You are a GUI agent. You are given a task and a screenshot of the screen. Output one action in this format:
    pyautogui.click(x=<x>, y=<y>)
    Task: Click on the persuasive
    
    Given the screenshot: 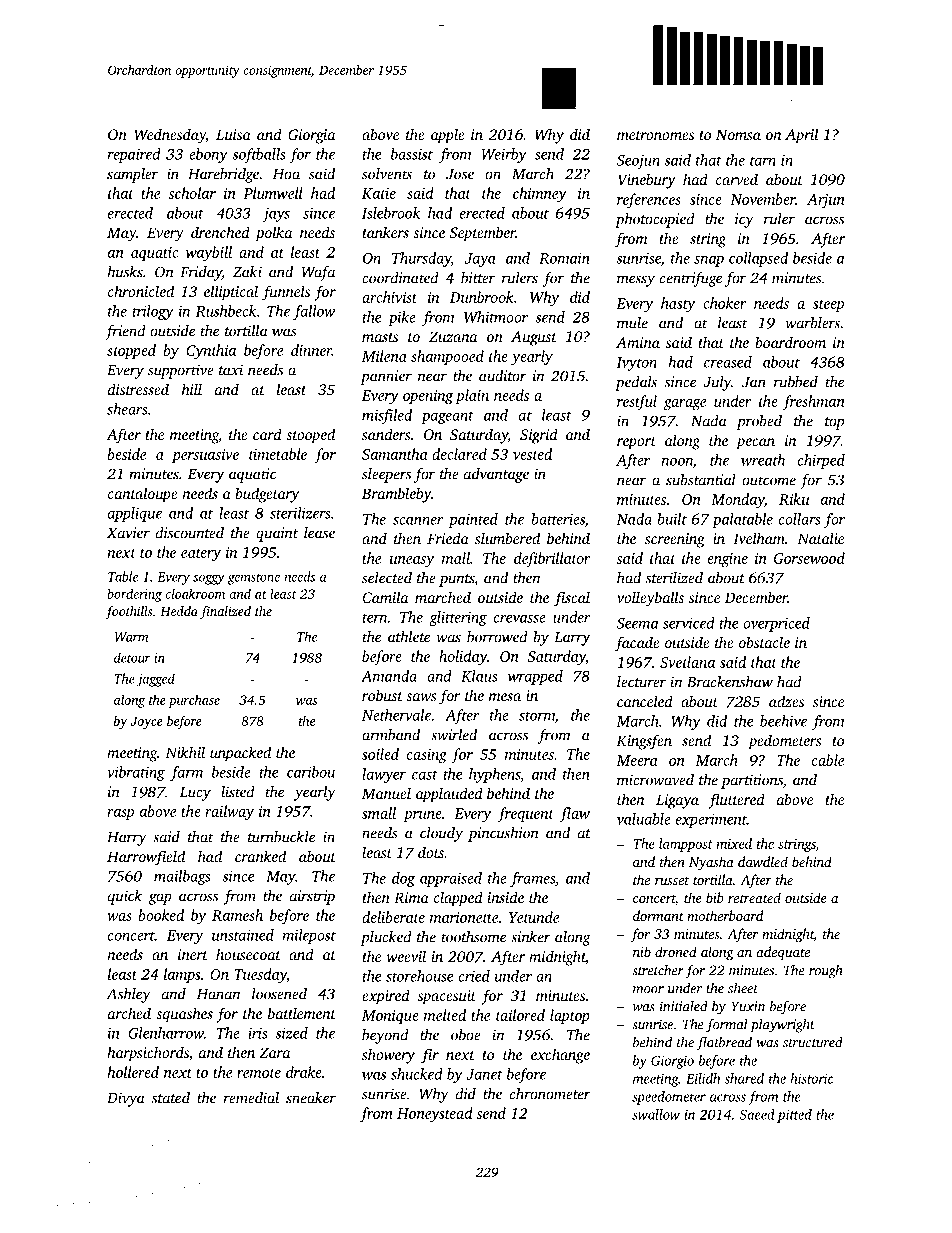 What is the action you would take?
    pyautogui.click(x=205, y=456)
